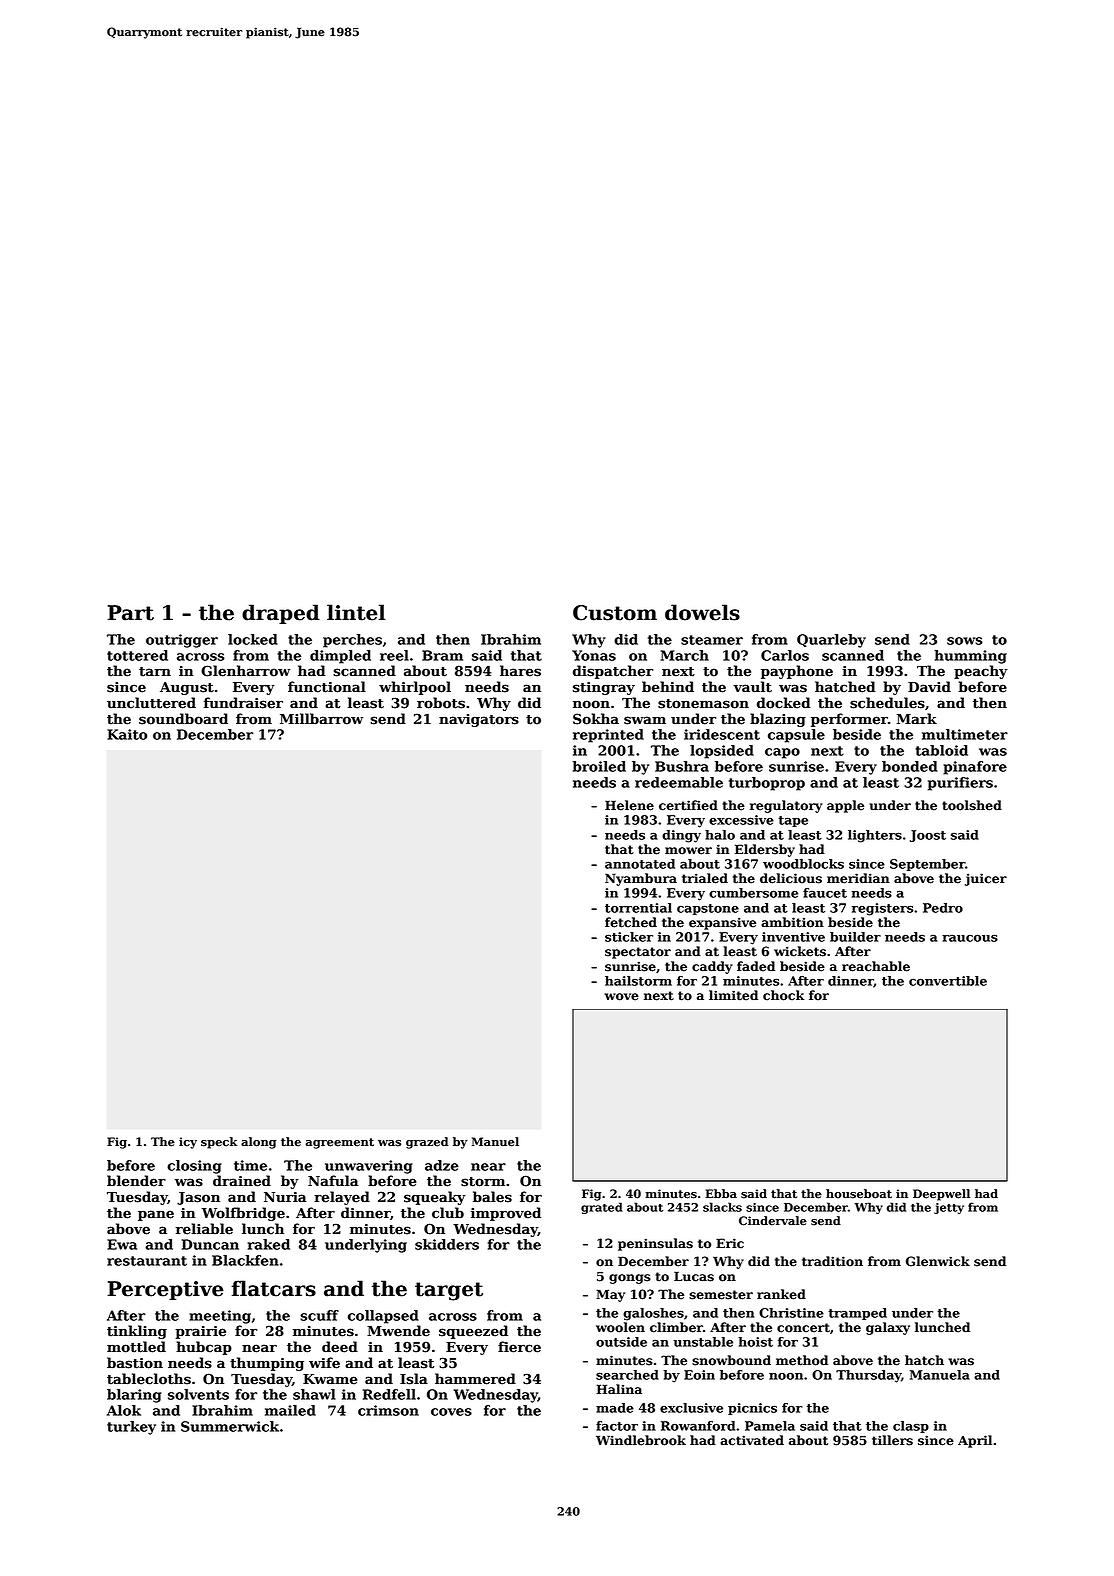 This image has height=1576, width=1114. What do you see at coordinates (285, 1197) in the image?
I see `Nuria` at bounding box center [285, 1197].
